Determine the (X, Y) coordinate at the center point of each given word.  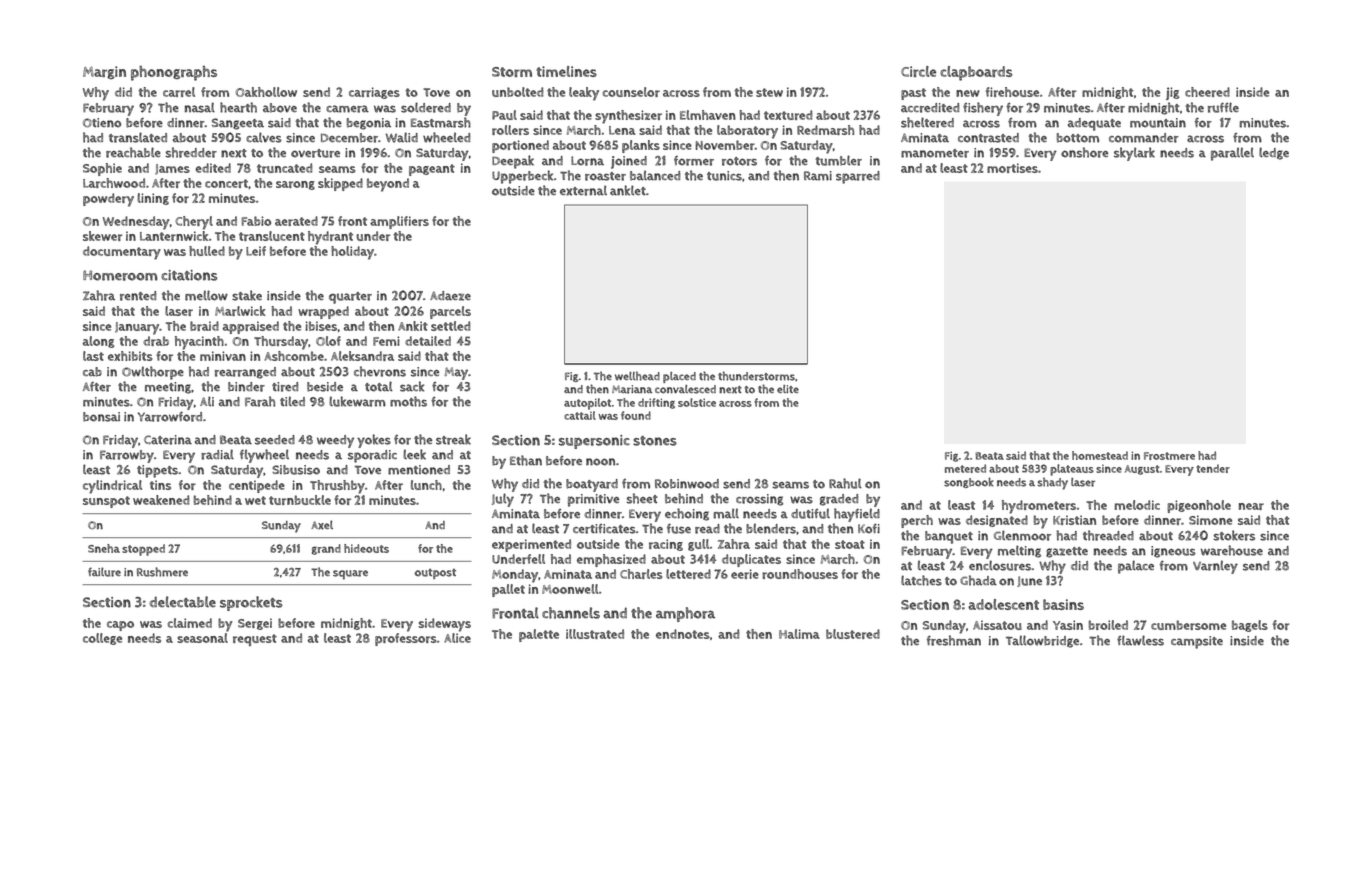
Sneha (104, 548)
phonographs (174, 73)
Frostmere (1169, 456)
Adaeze (450, 296)
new (968, 93)
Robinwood (687, 484)
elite (788, 389)
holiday (352, 253)
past (913, 94)
